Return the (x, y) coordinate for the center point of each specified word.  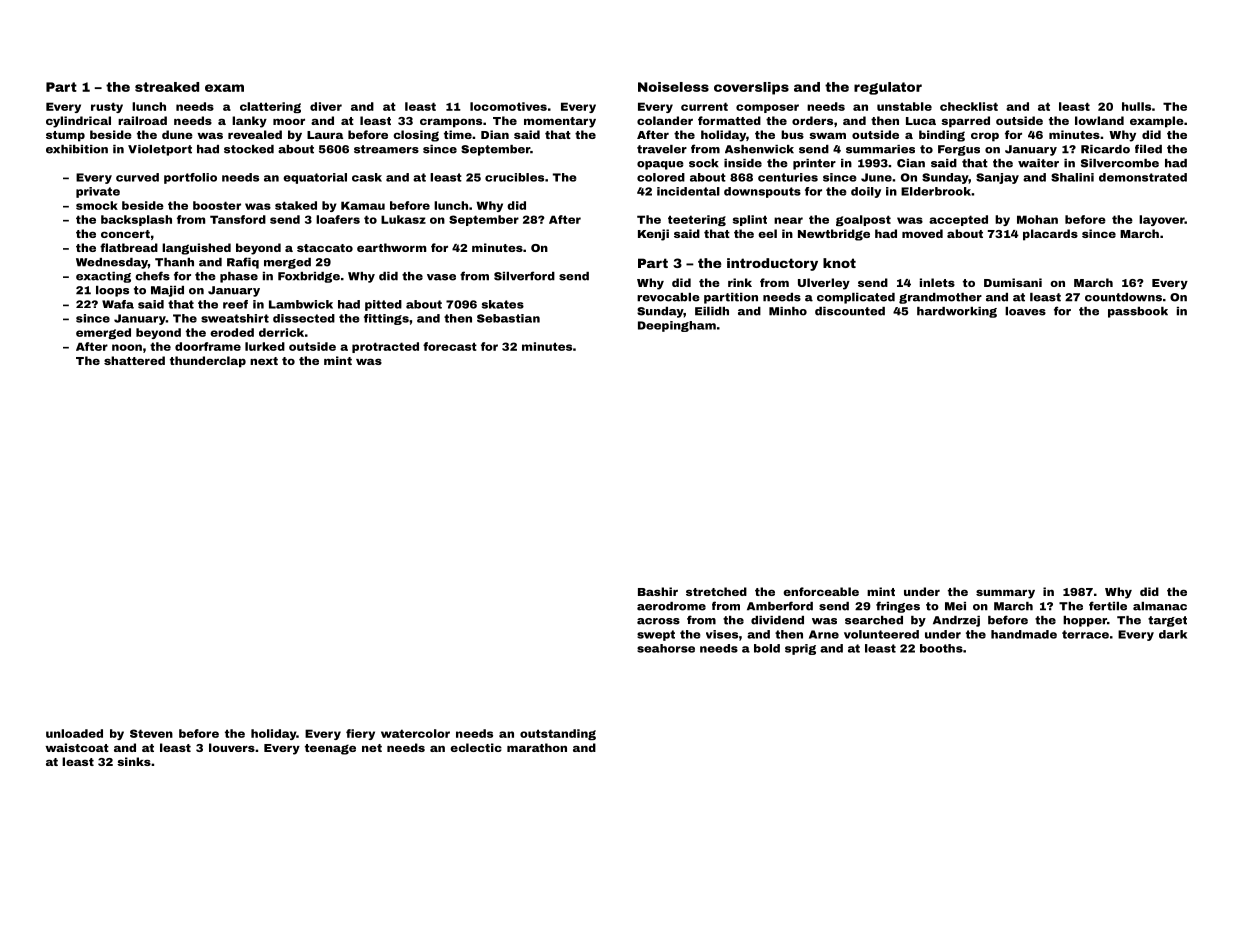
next (264, 361)
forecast (450, 346)
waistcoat (77, 747)
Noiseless (673, 87)
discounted (850, 311)
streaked (167, 87)
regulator (888, 88)
